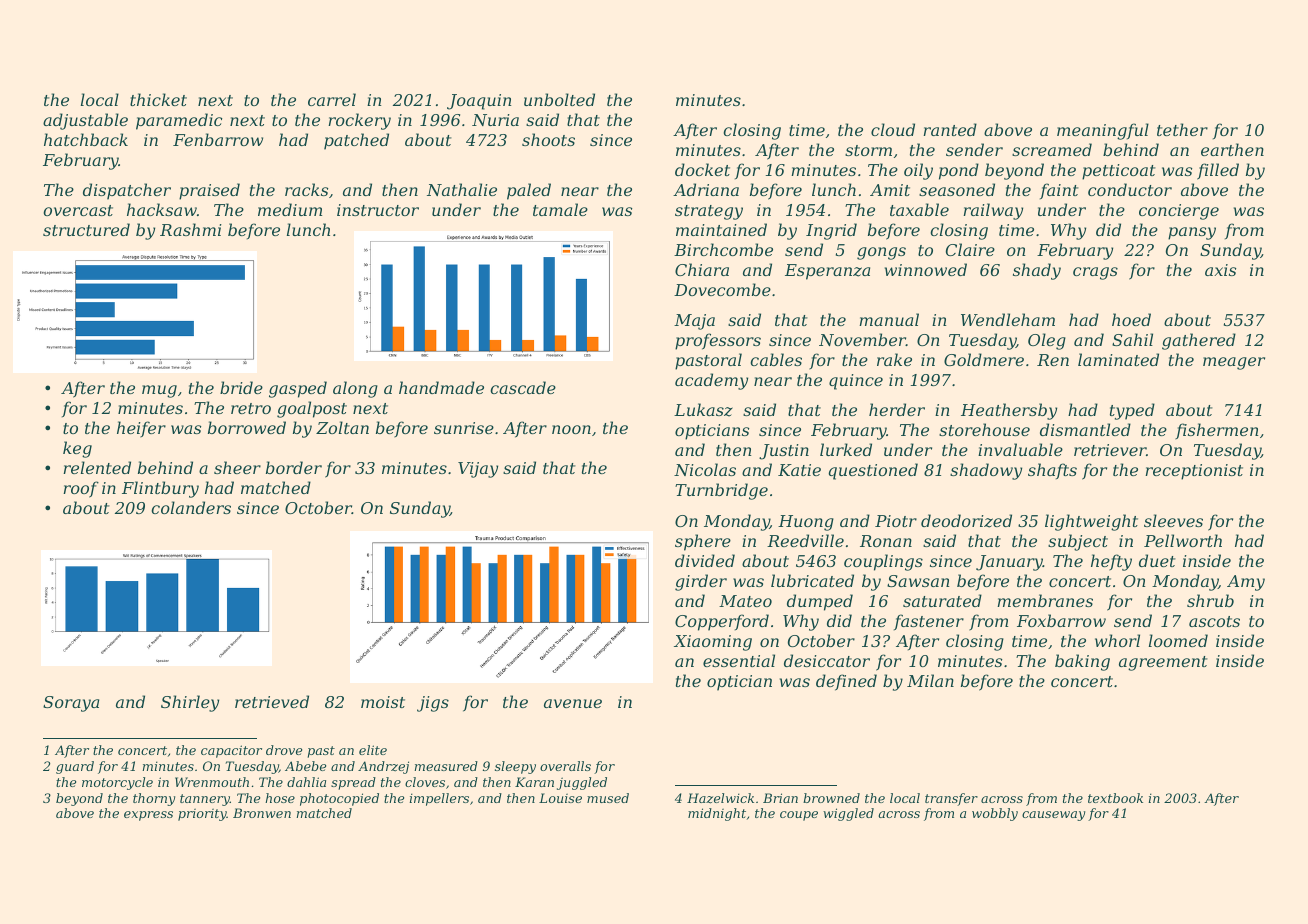 This page has width=1308, height=924. I want to click on thicket, so click(158, 99).
